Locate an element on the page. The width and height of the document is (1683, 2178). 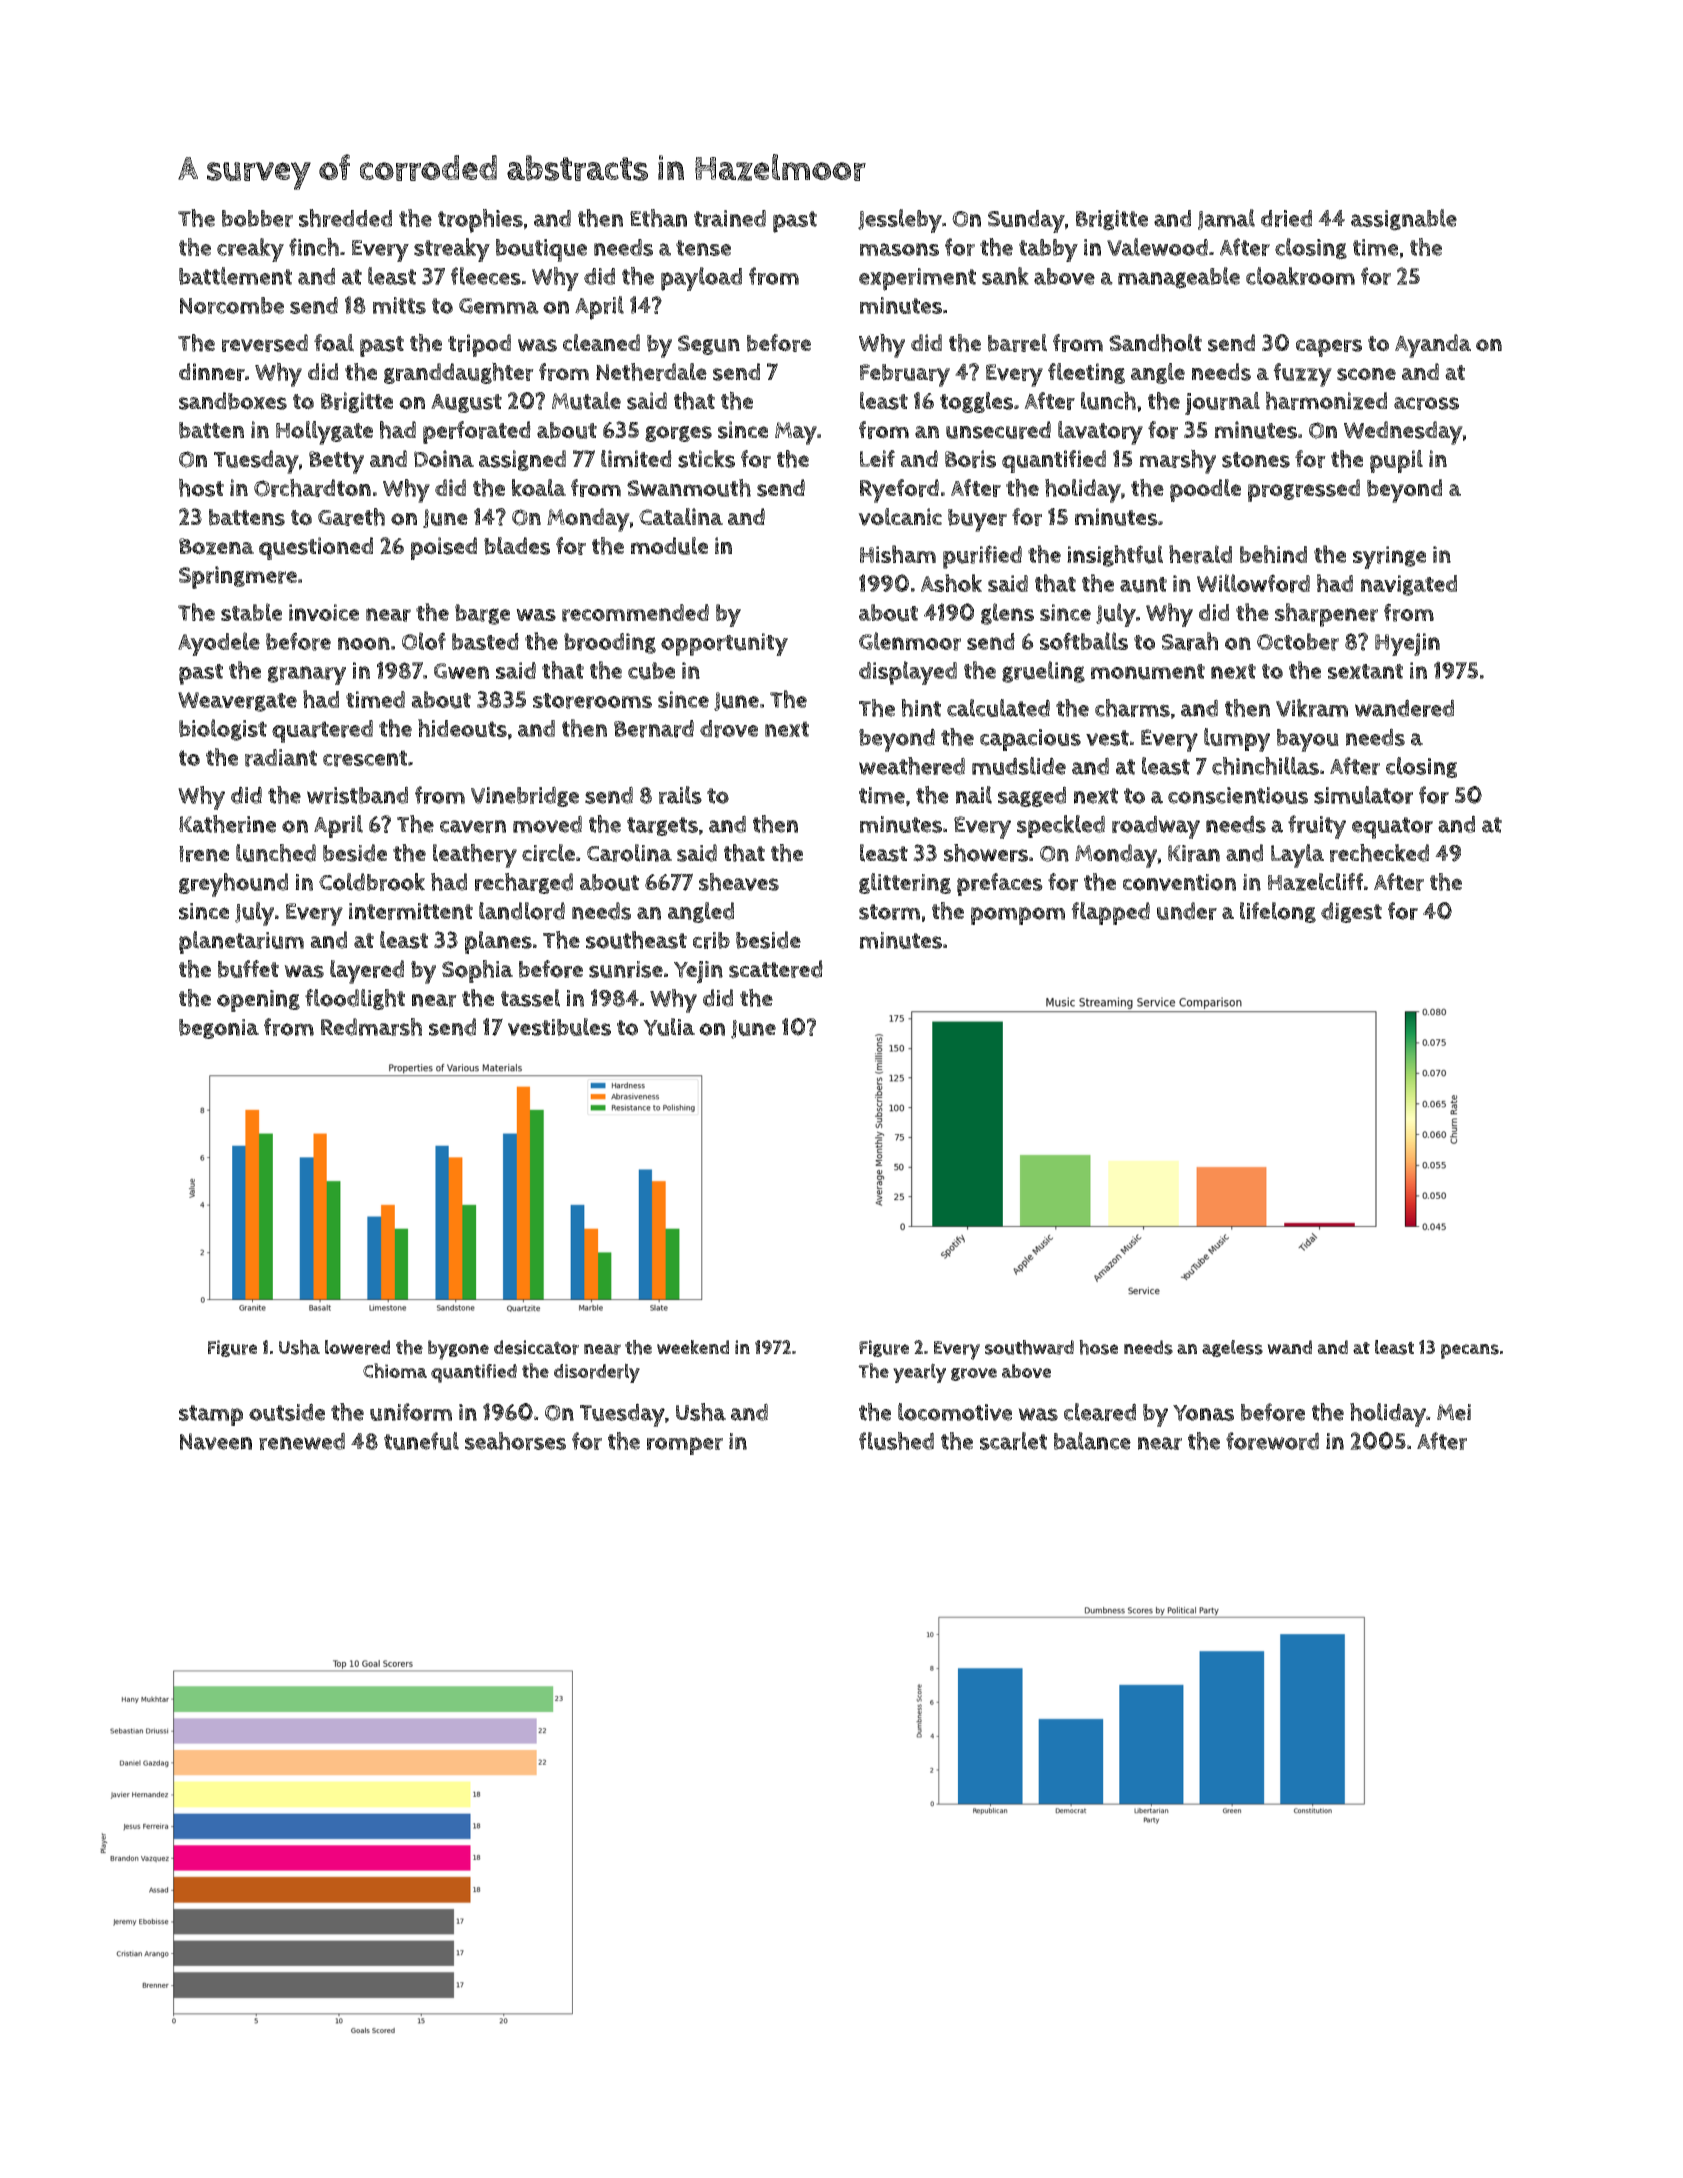
Ayanda is located at coordinates (1433, 346).
